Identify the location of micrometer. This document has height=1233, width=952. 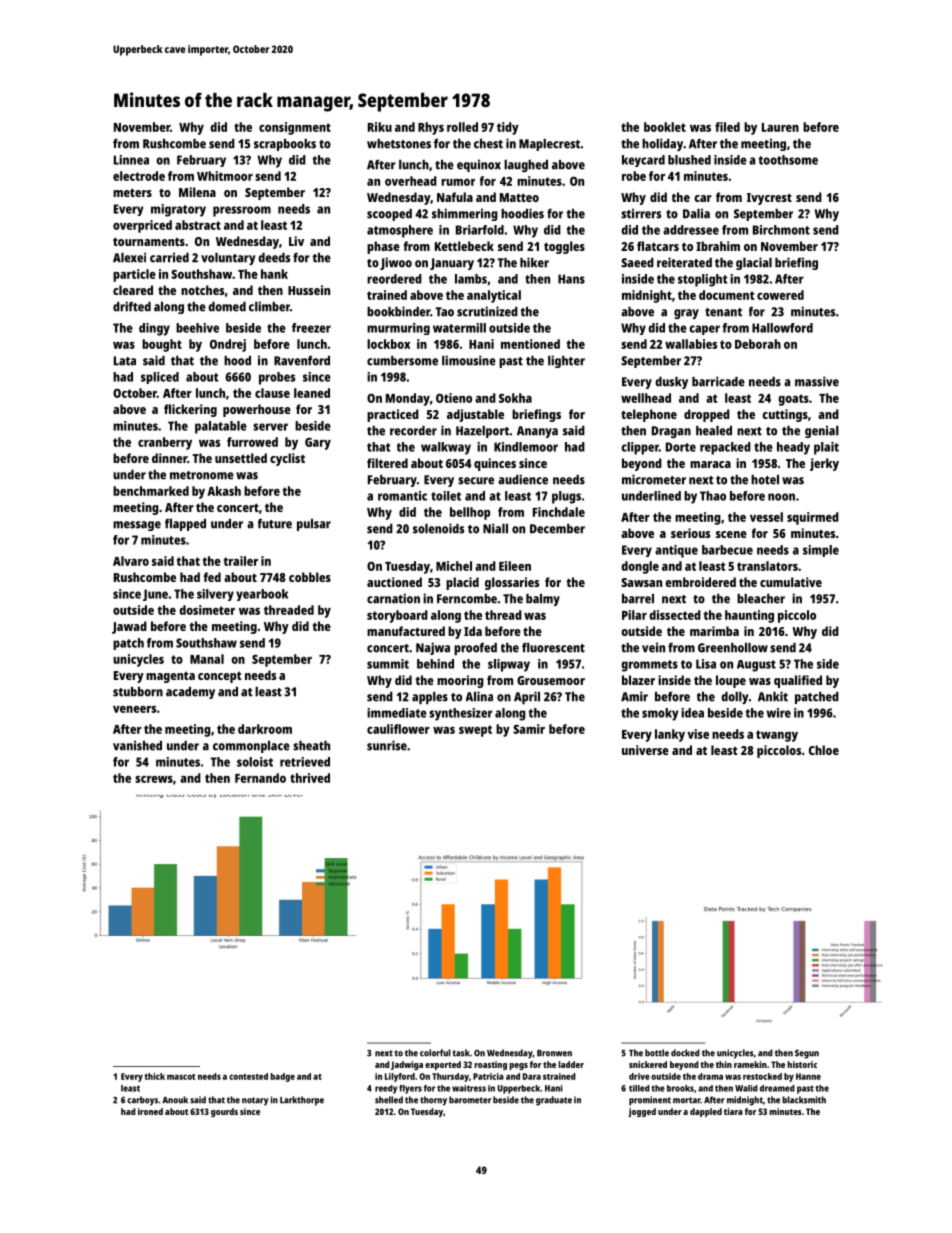
(654, 479).
